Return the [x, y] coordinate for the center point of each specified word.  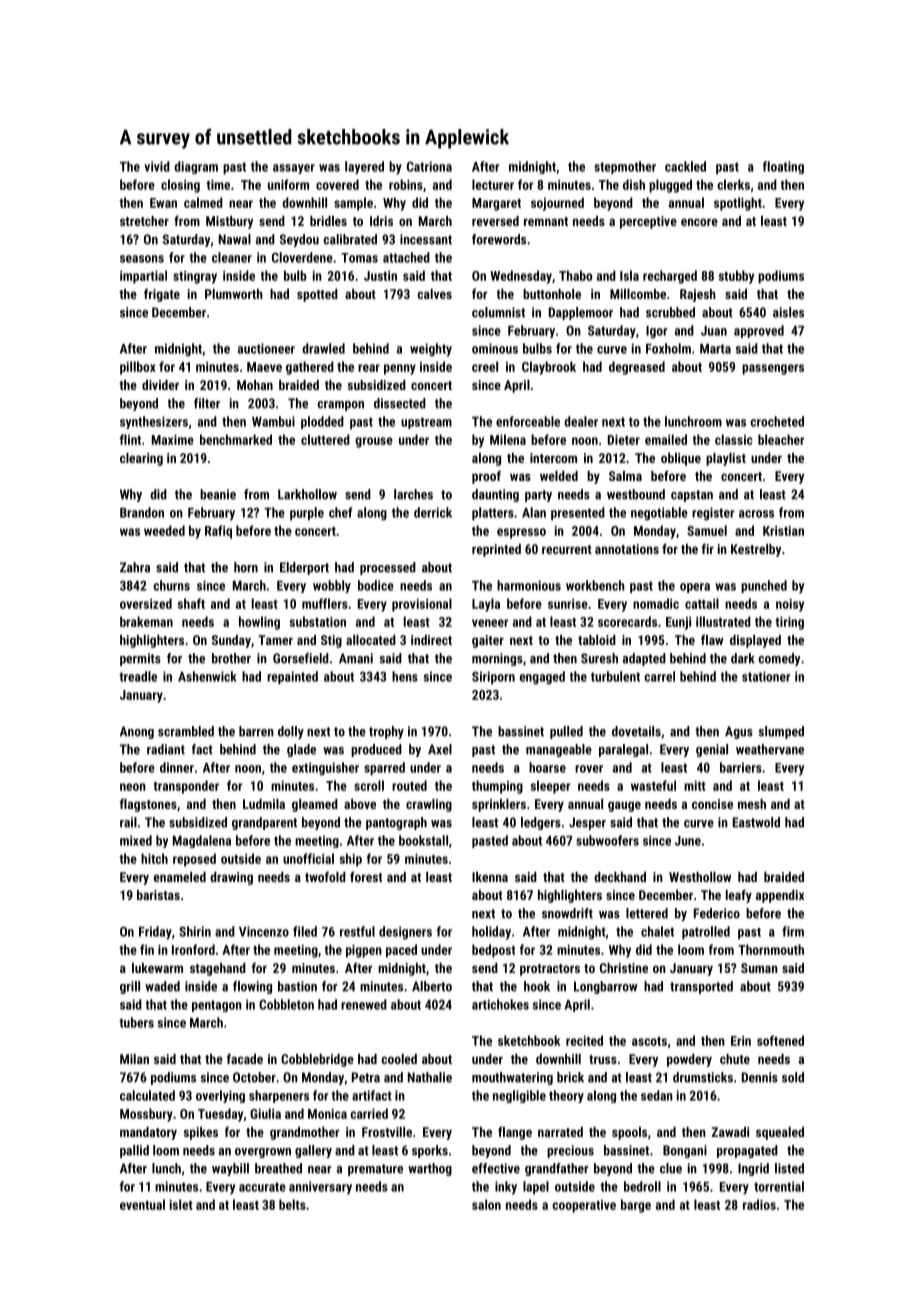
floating [783, 167]
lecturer [493, 184]
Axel [440, 749]
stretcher [144, 221]
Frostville [387, 1132]
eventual [142, 1204]
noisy [790, 605]
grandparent [264, 823]
